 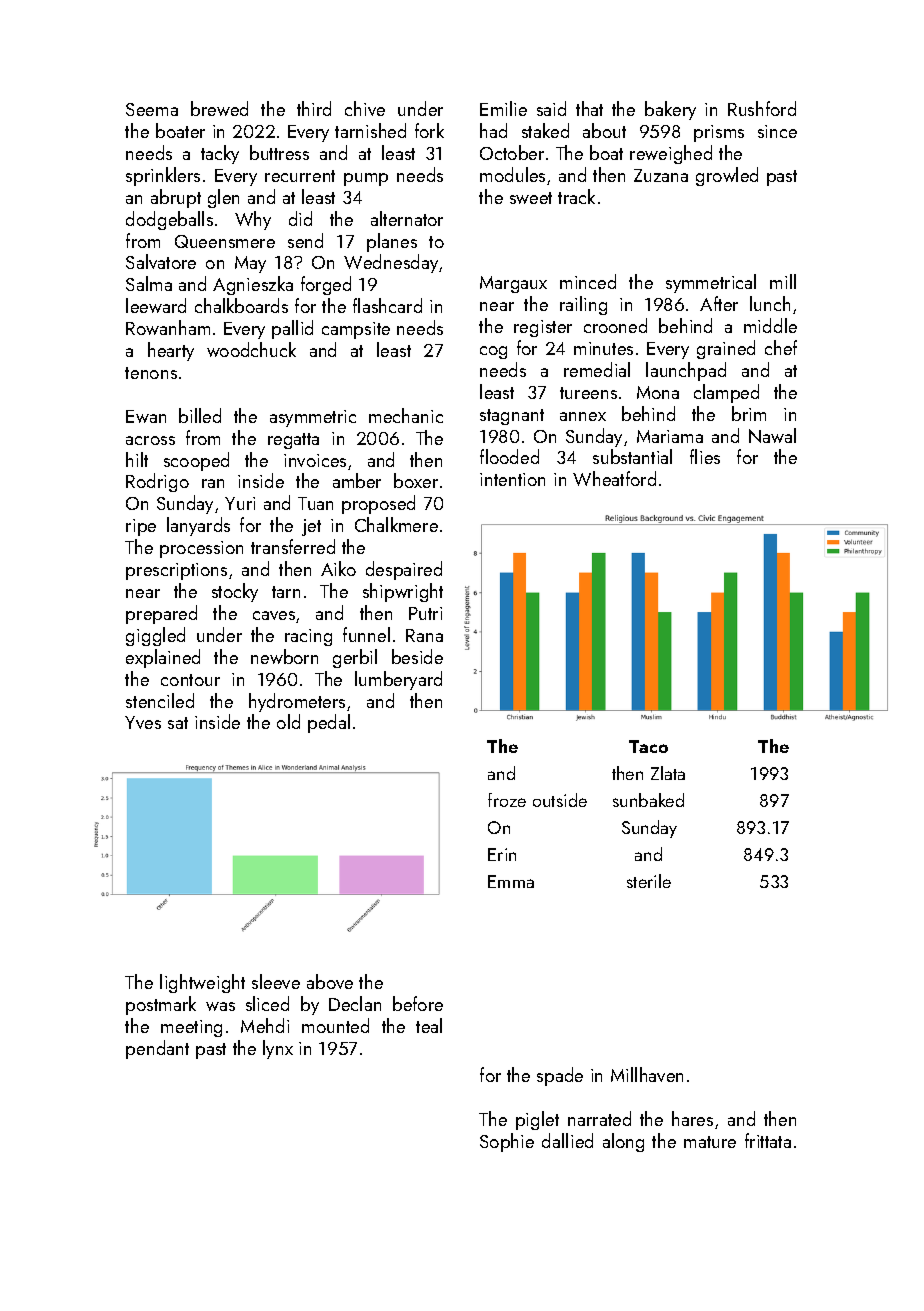 I want to click on fork, so click(x=429, y=130).
